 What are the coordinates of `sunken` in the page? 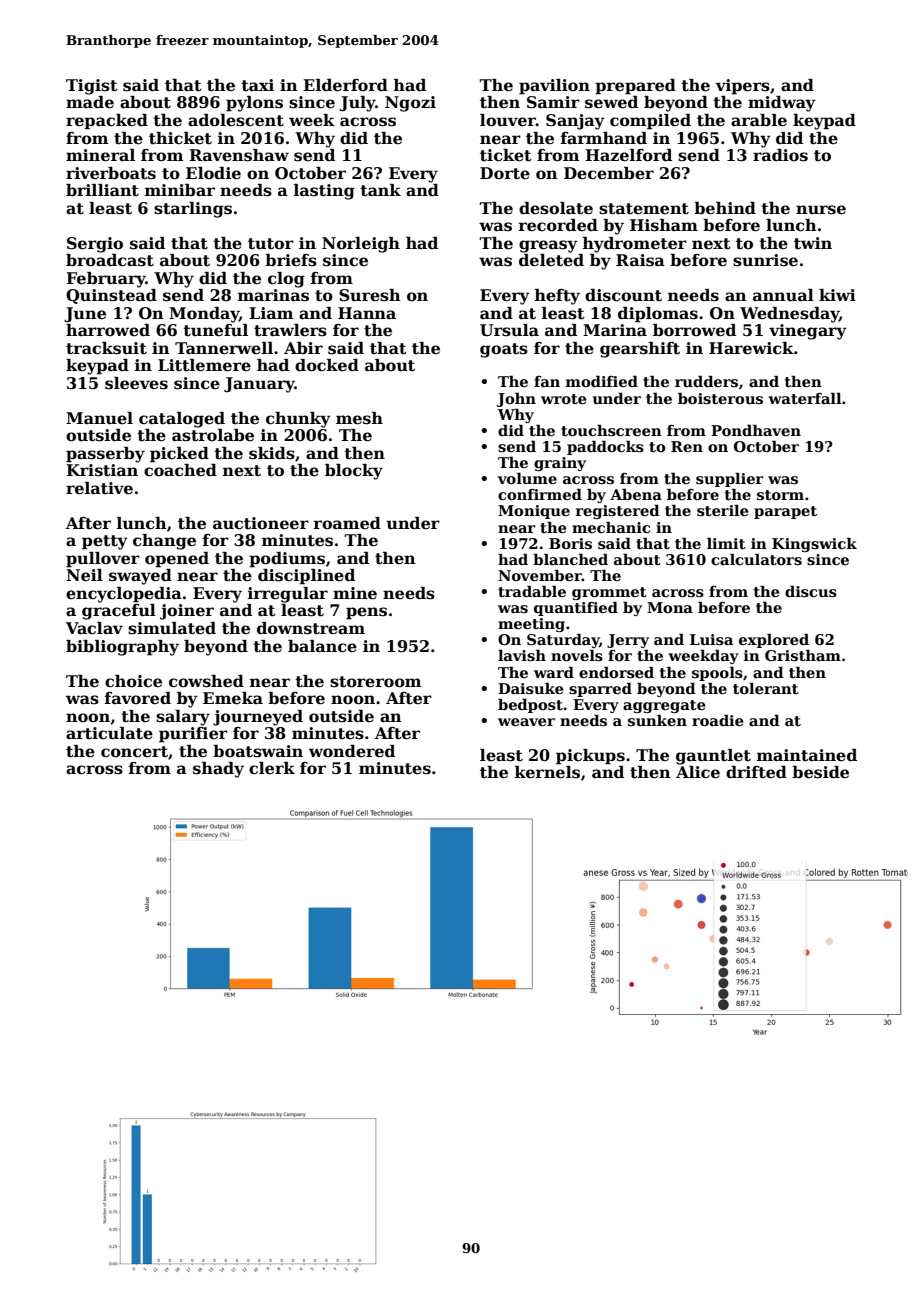 It's located at (657, 720).
